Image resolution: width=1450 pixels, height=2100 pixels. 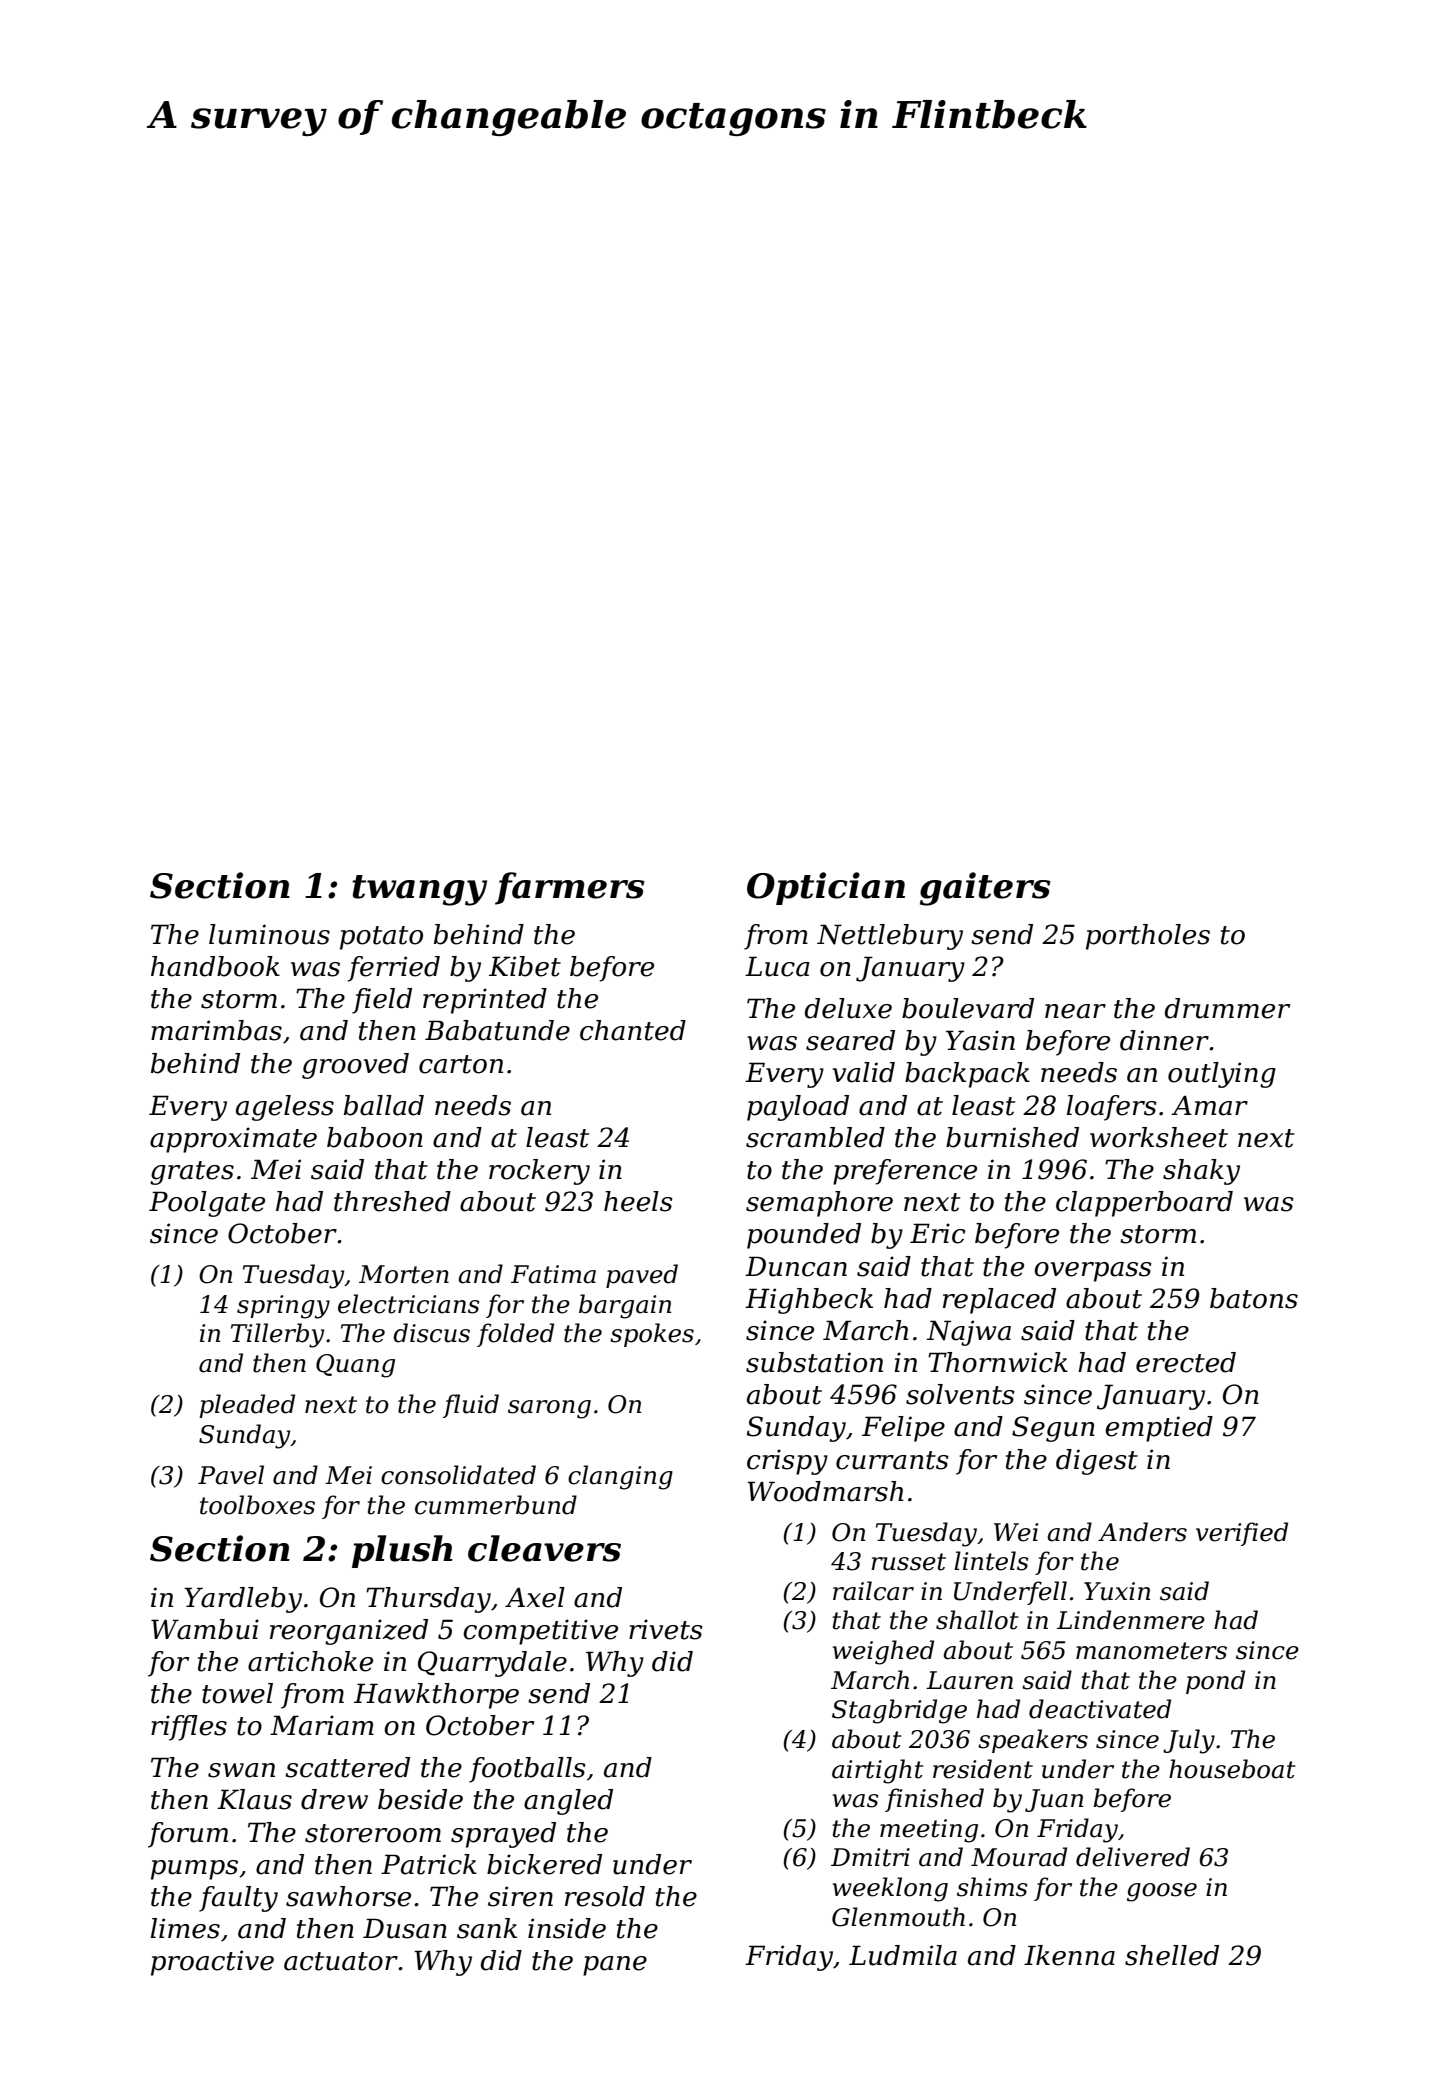 What do you see at coordinates (873, 1591) in the page?
I see `railcar` at bounding box center [873, 1591].
